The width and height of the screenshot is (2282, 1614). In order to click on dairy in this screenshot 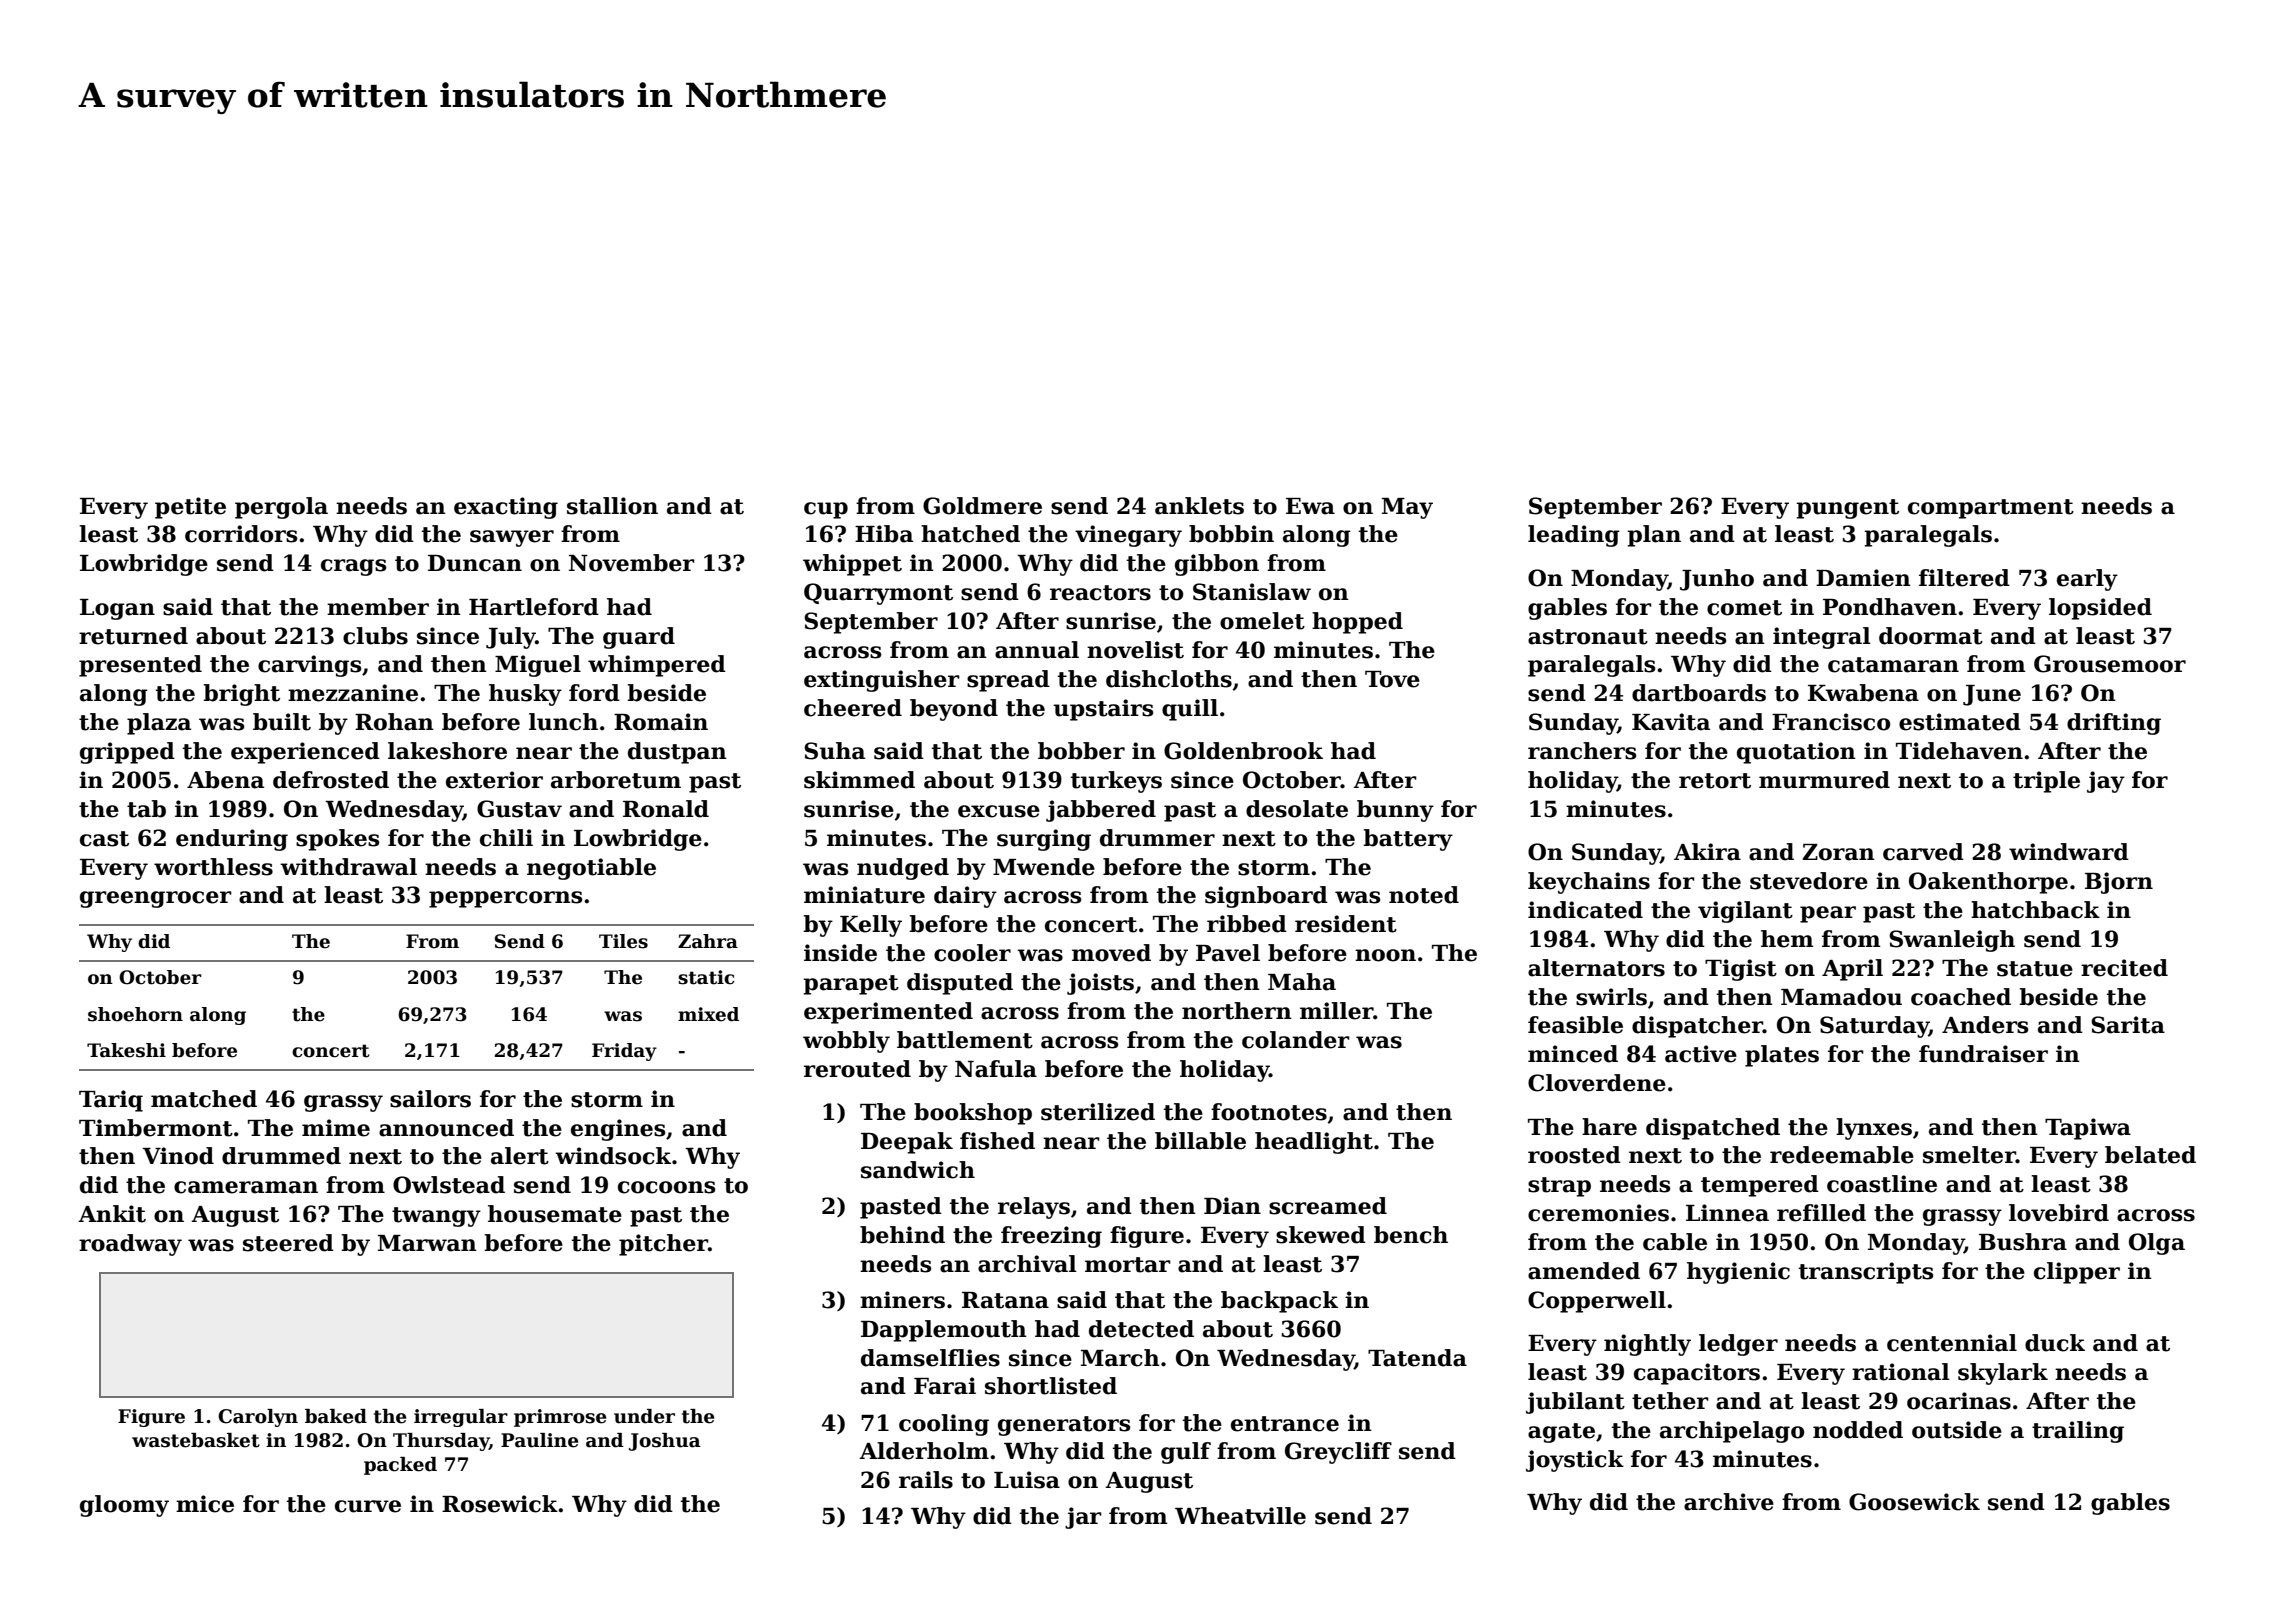, I will do `click(965, 897)`.
